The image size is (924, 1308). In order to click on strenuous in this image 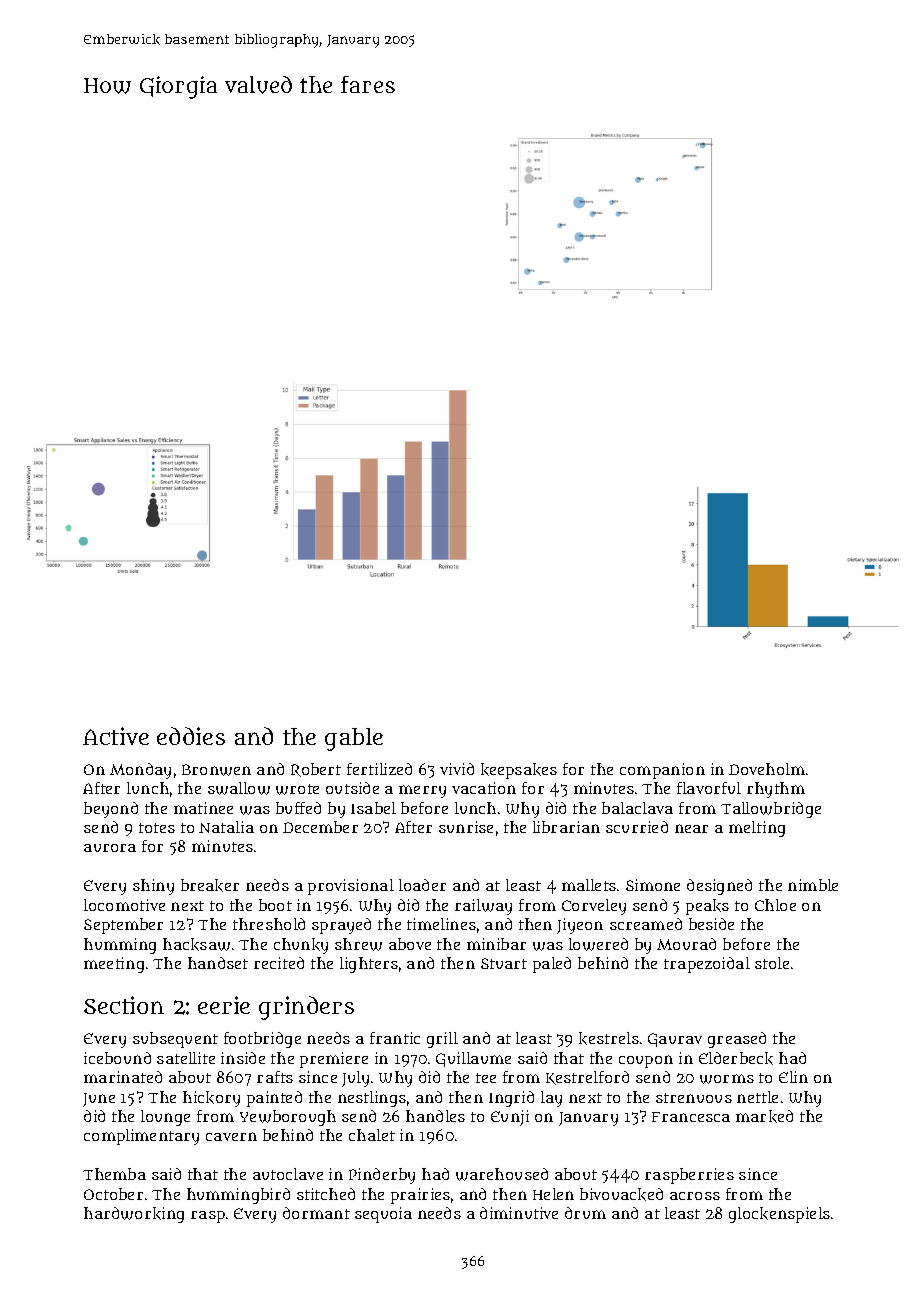, I will do `click(694, 1098)`.
